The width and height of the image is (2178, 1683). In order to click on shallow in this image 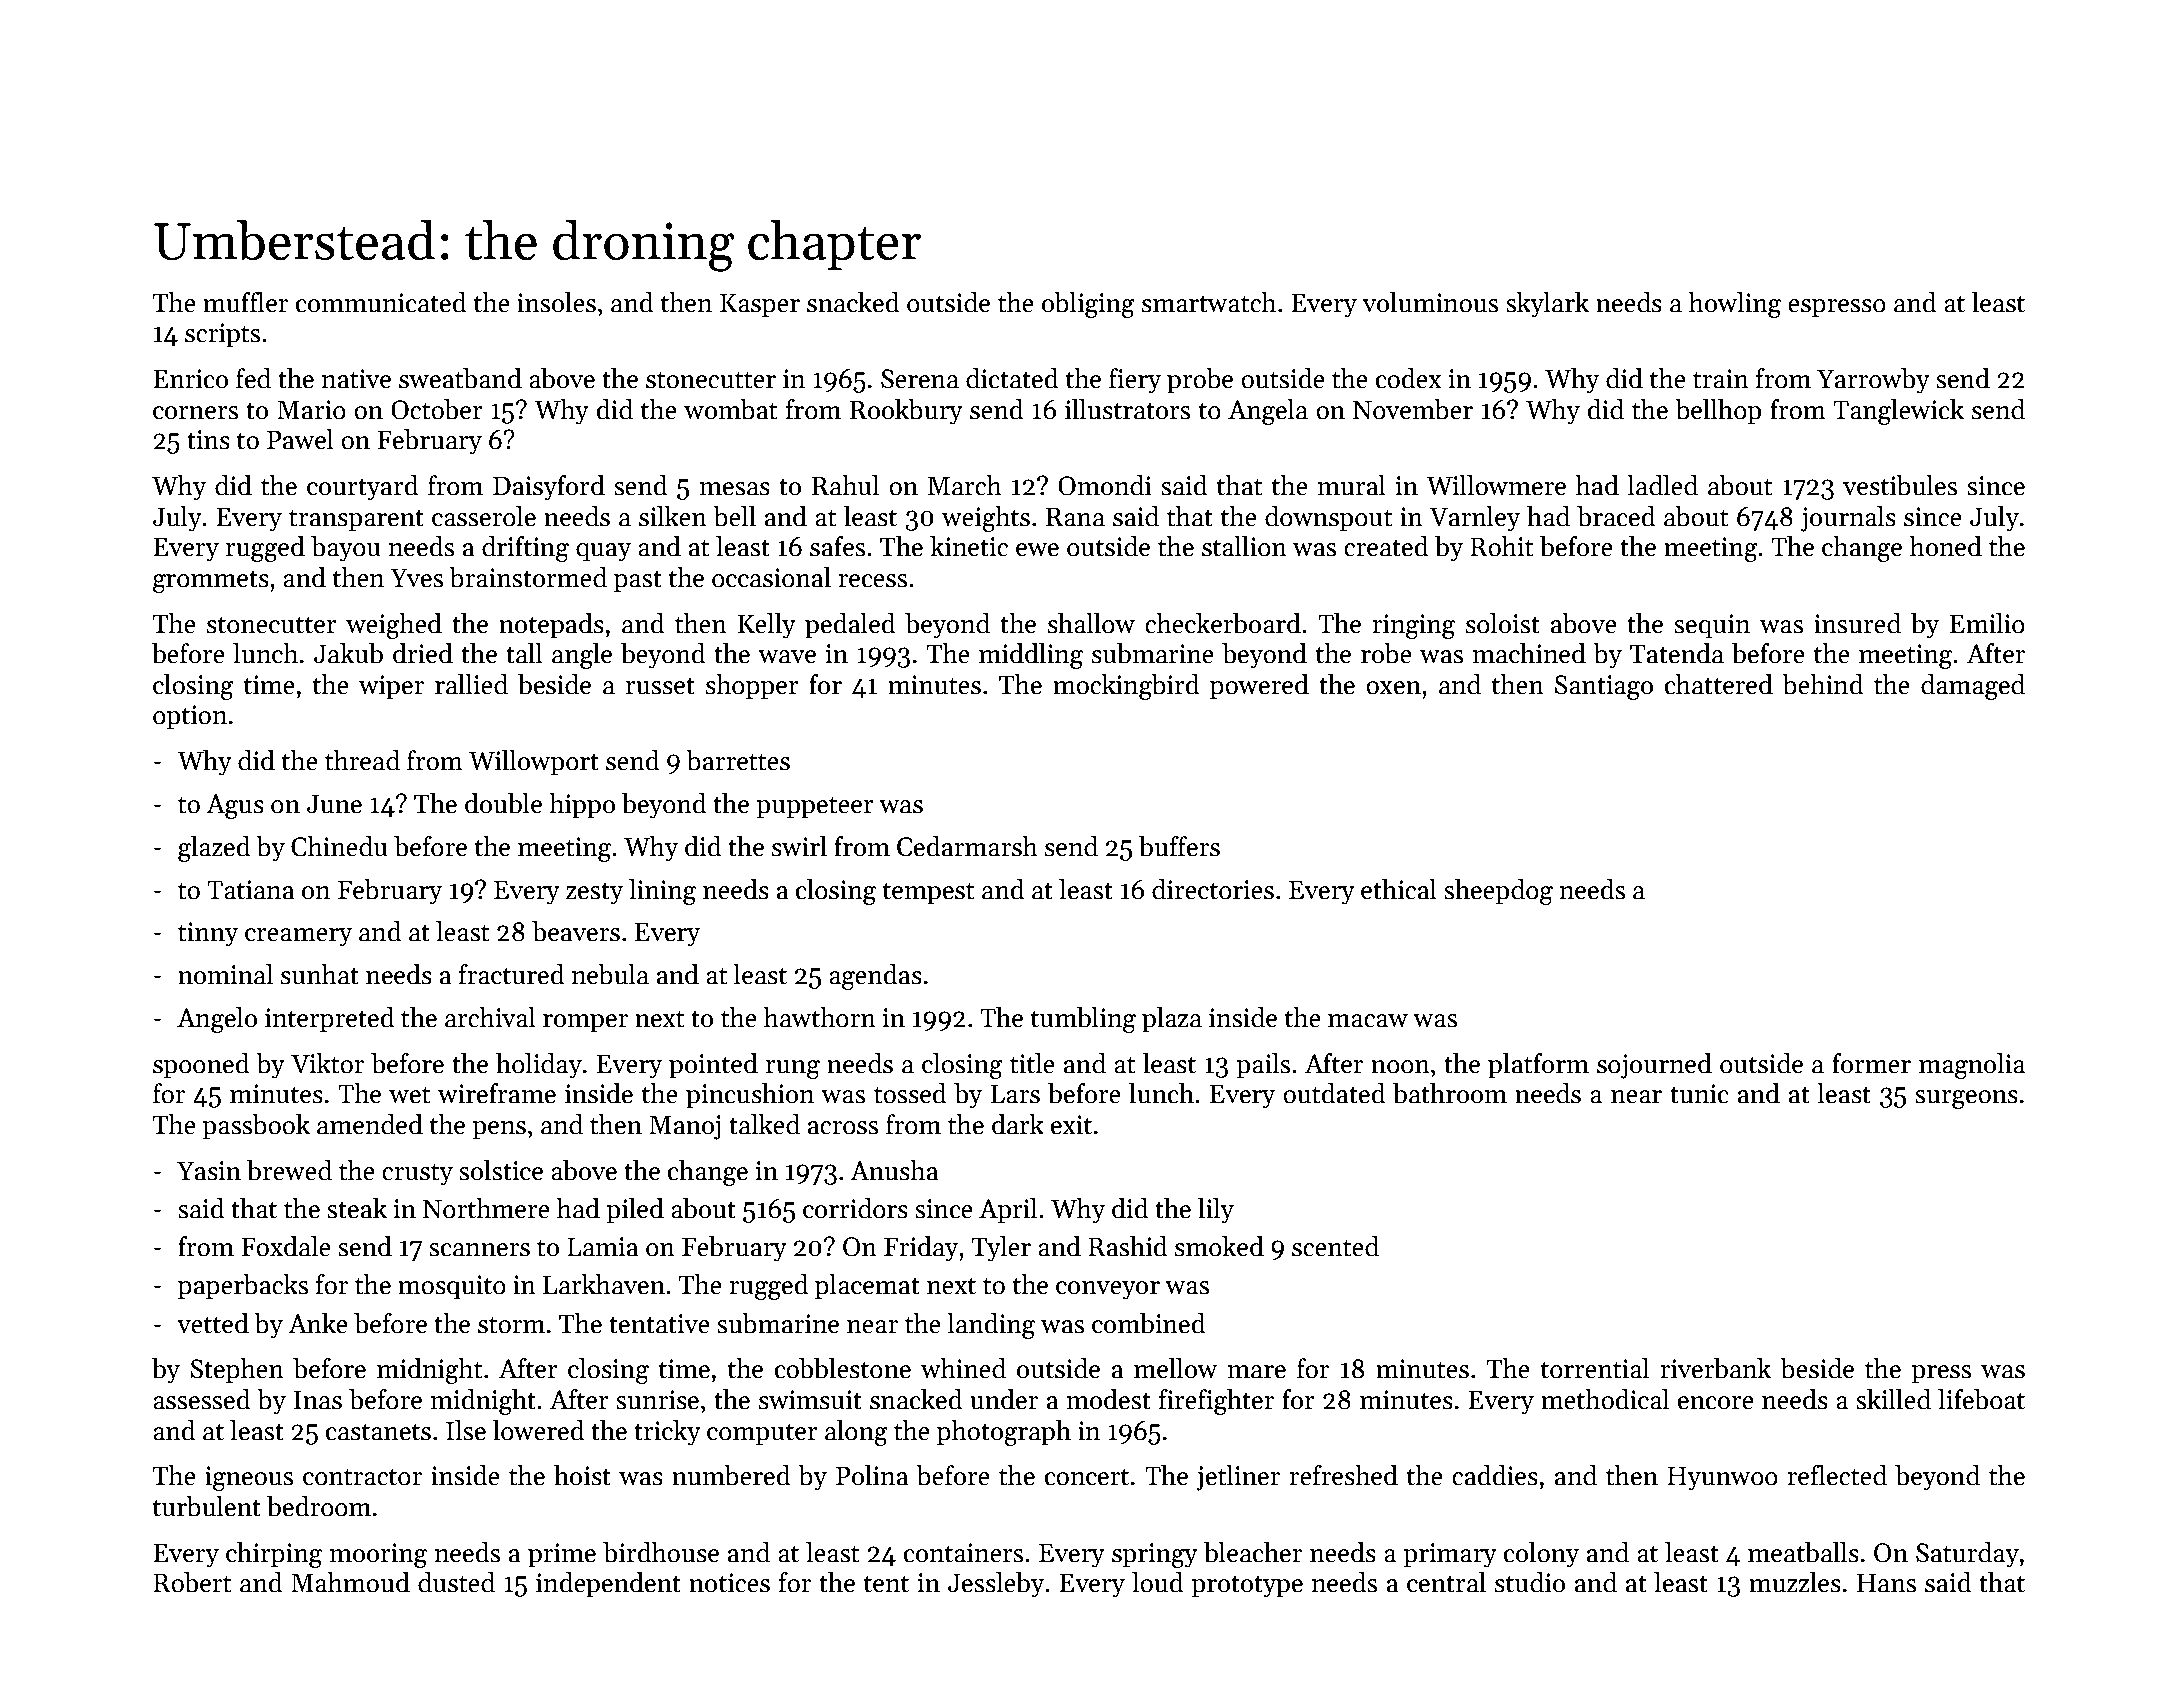, I will do `click(1091, 623)`.
